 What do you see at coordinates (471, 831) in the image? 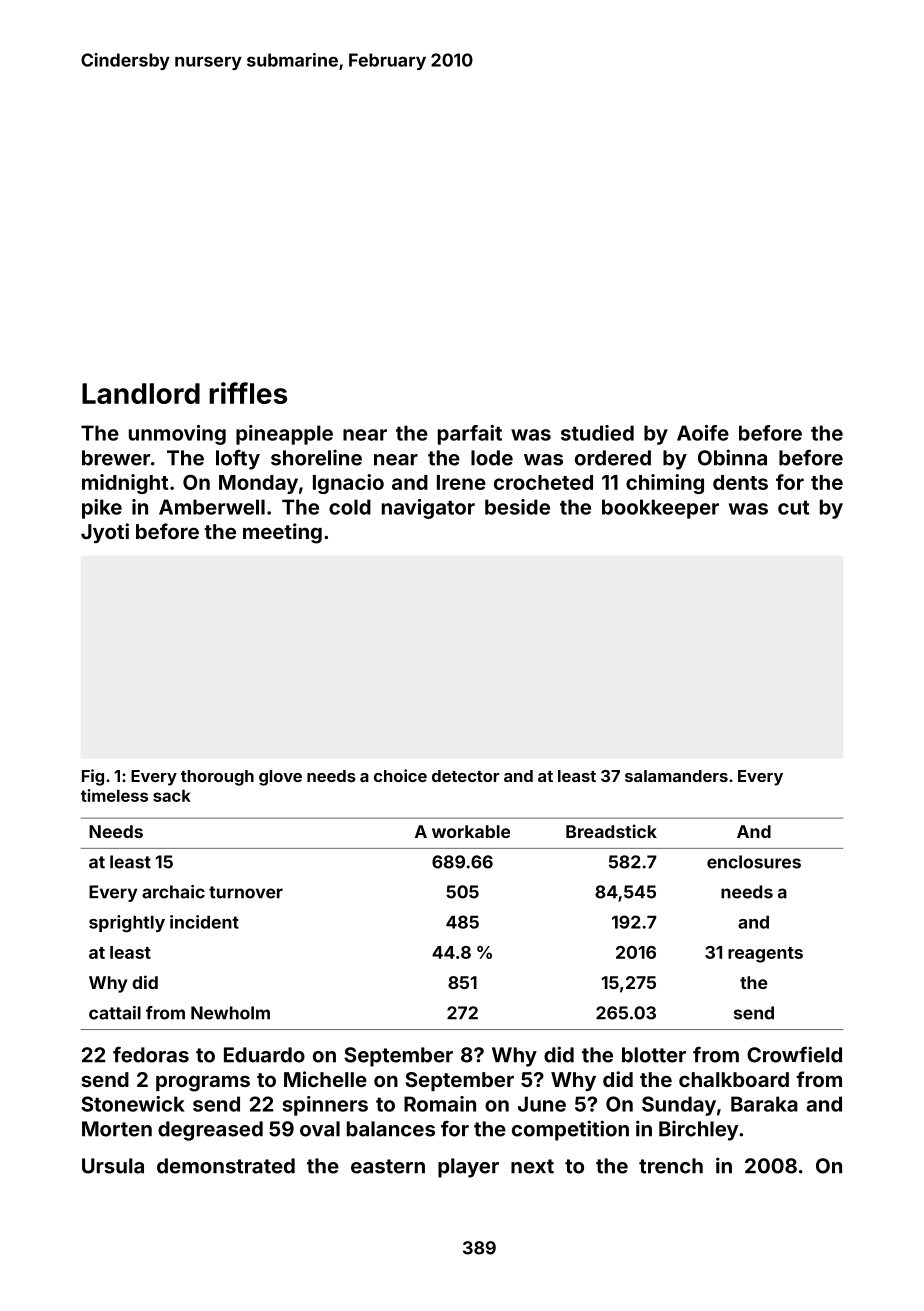
I see `workable` at bounding box center [471, 831].
